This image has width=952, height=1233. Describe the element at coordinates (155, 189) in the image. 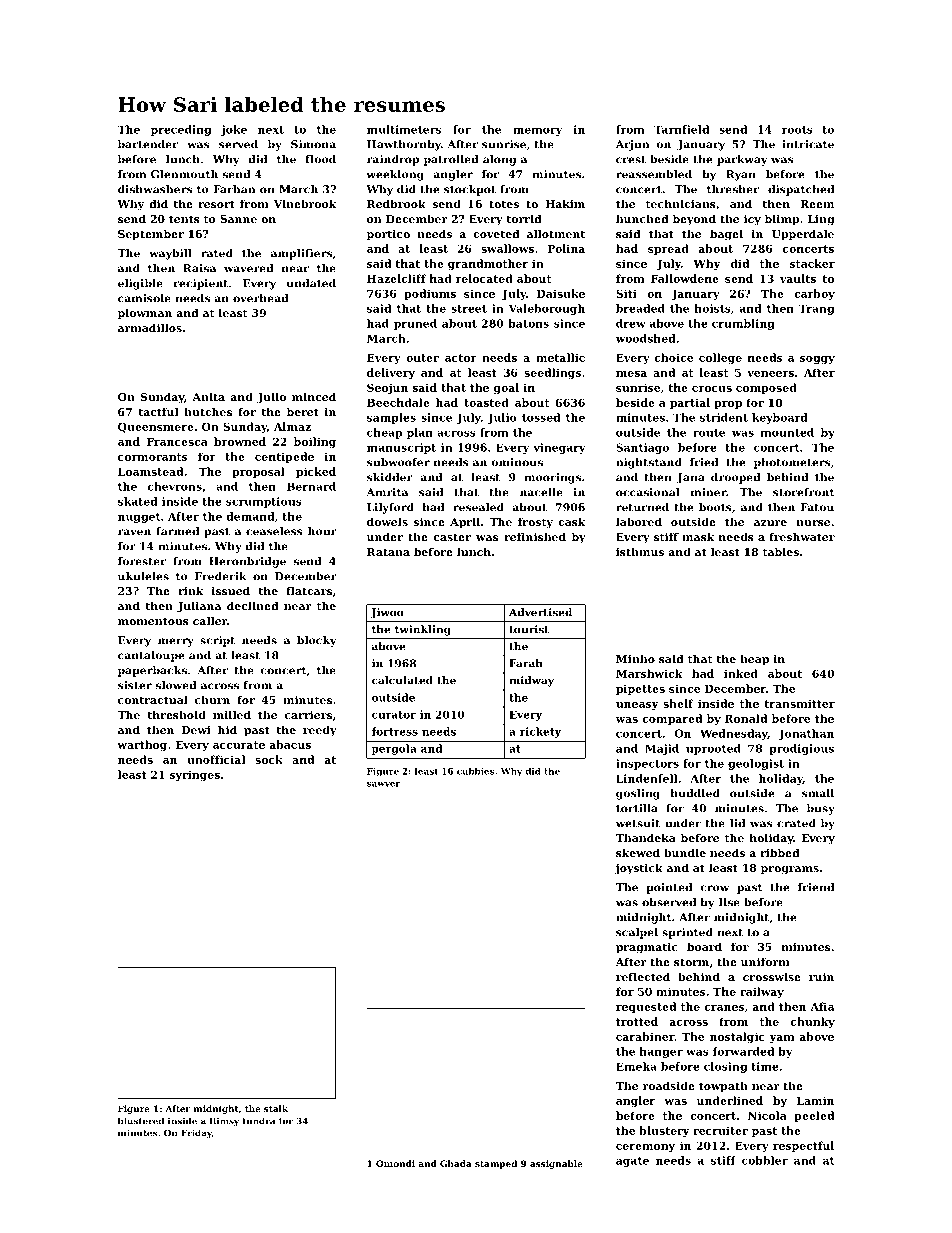

I see `dishwashers` at that location.
